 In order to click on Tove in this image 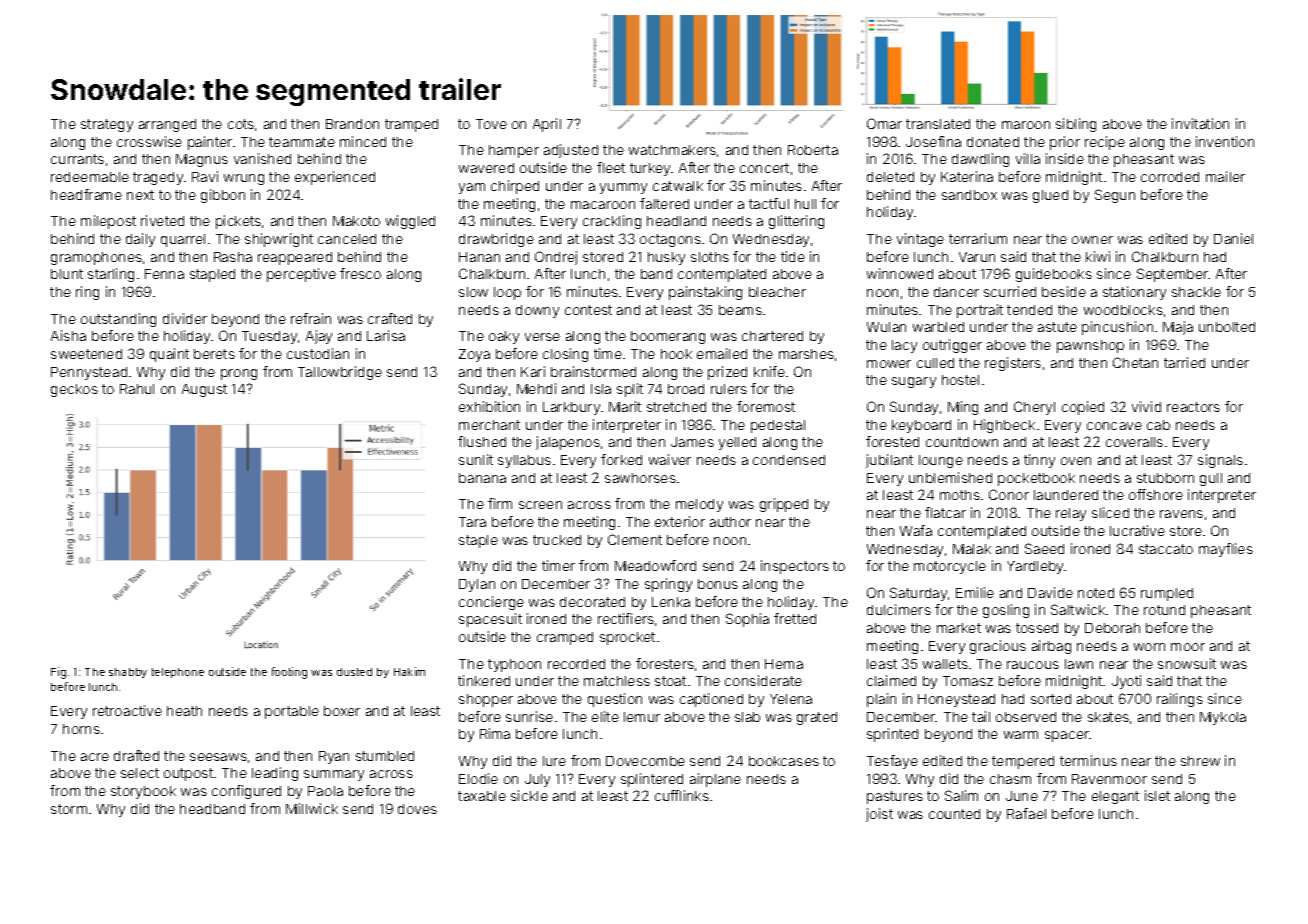, I will do `click(491, 124)`.
